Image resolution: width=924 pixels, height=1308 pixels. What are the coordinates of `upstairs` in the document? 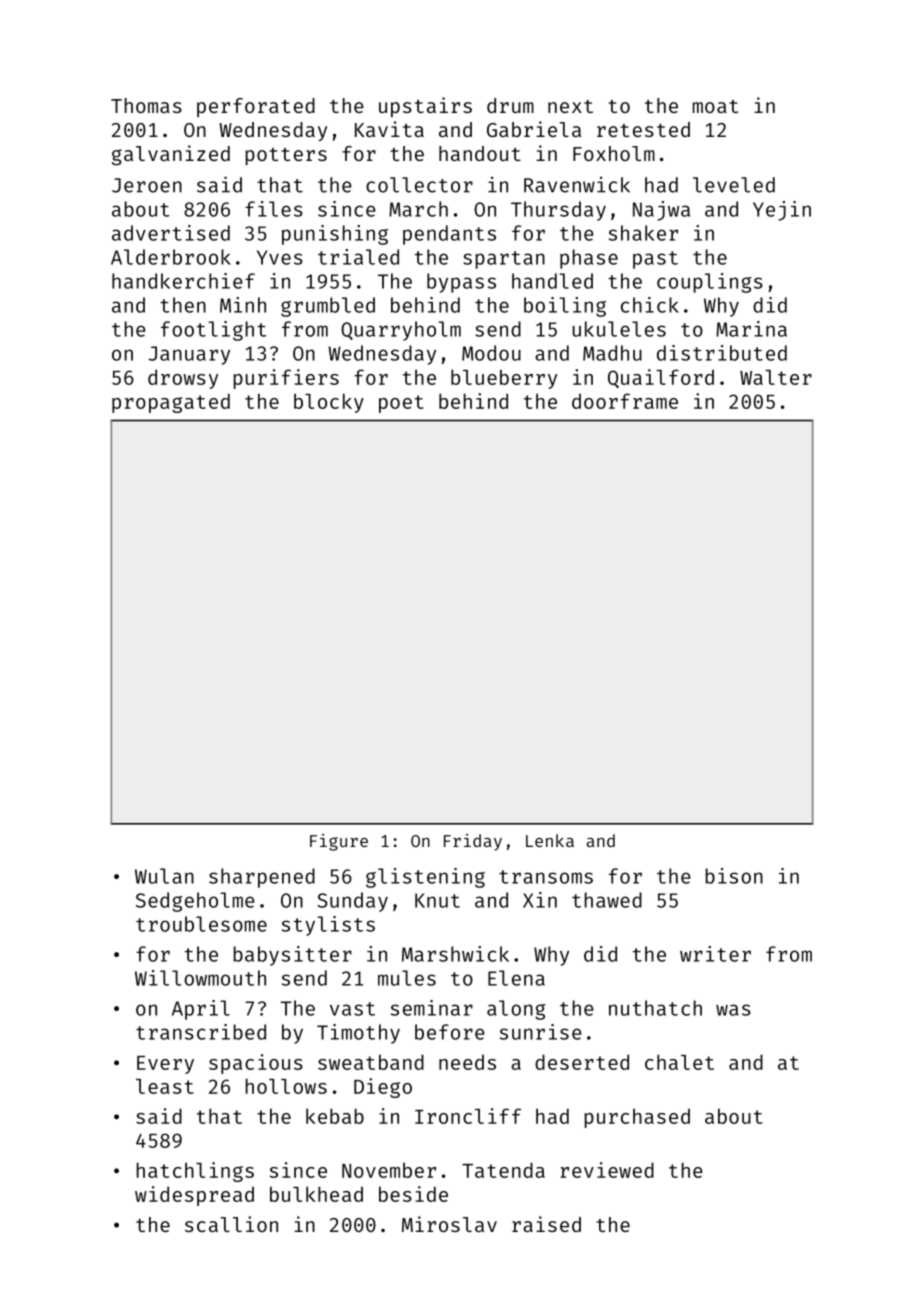 It's located at (425, 107).
